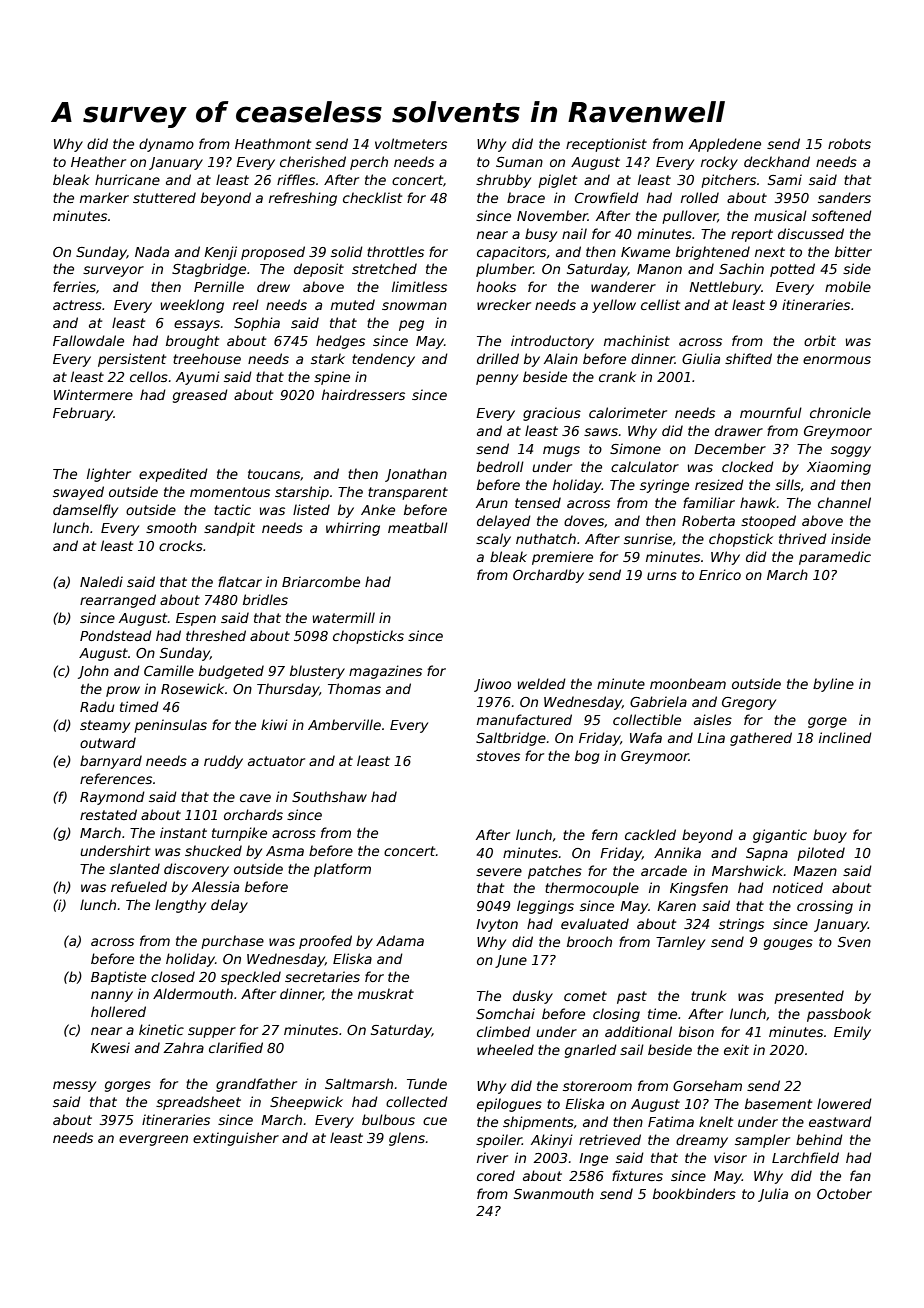 The width and height of the screenshot is (924, 1308). Describe the element at coordinates (207, 358) in the screenshot. I see `treehouse` at that location.
